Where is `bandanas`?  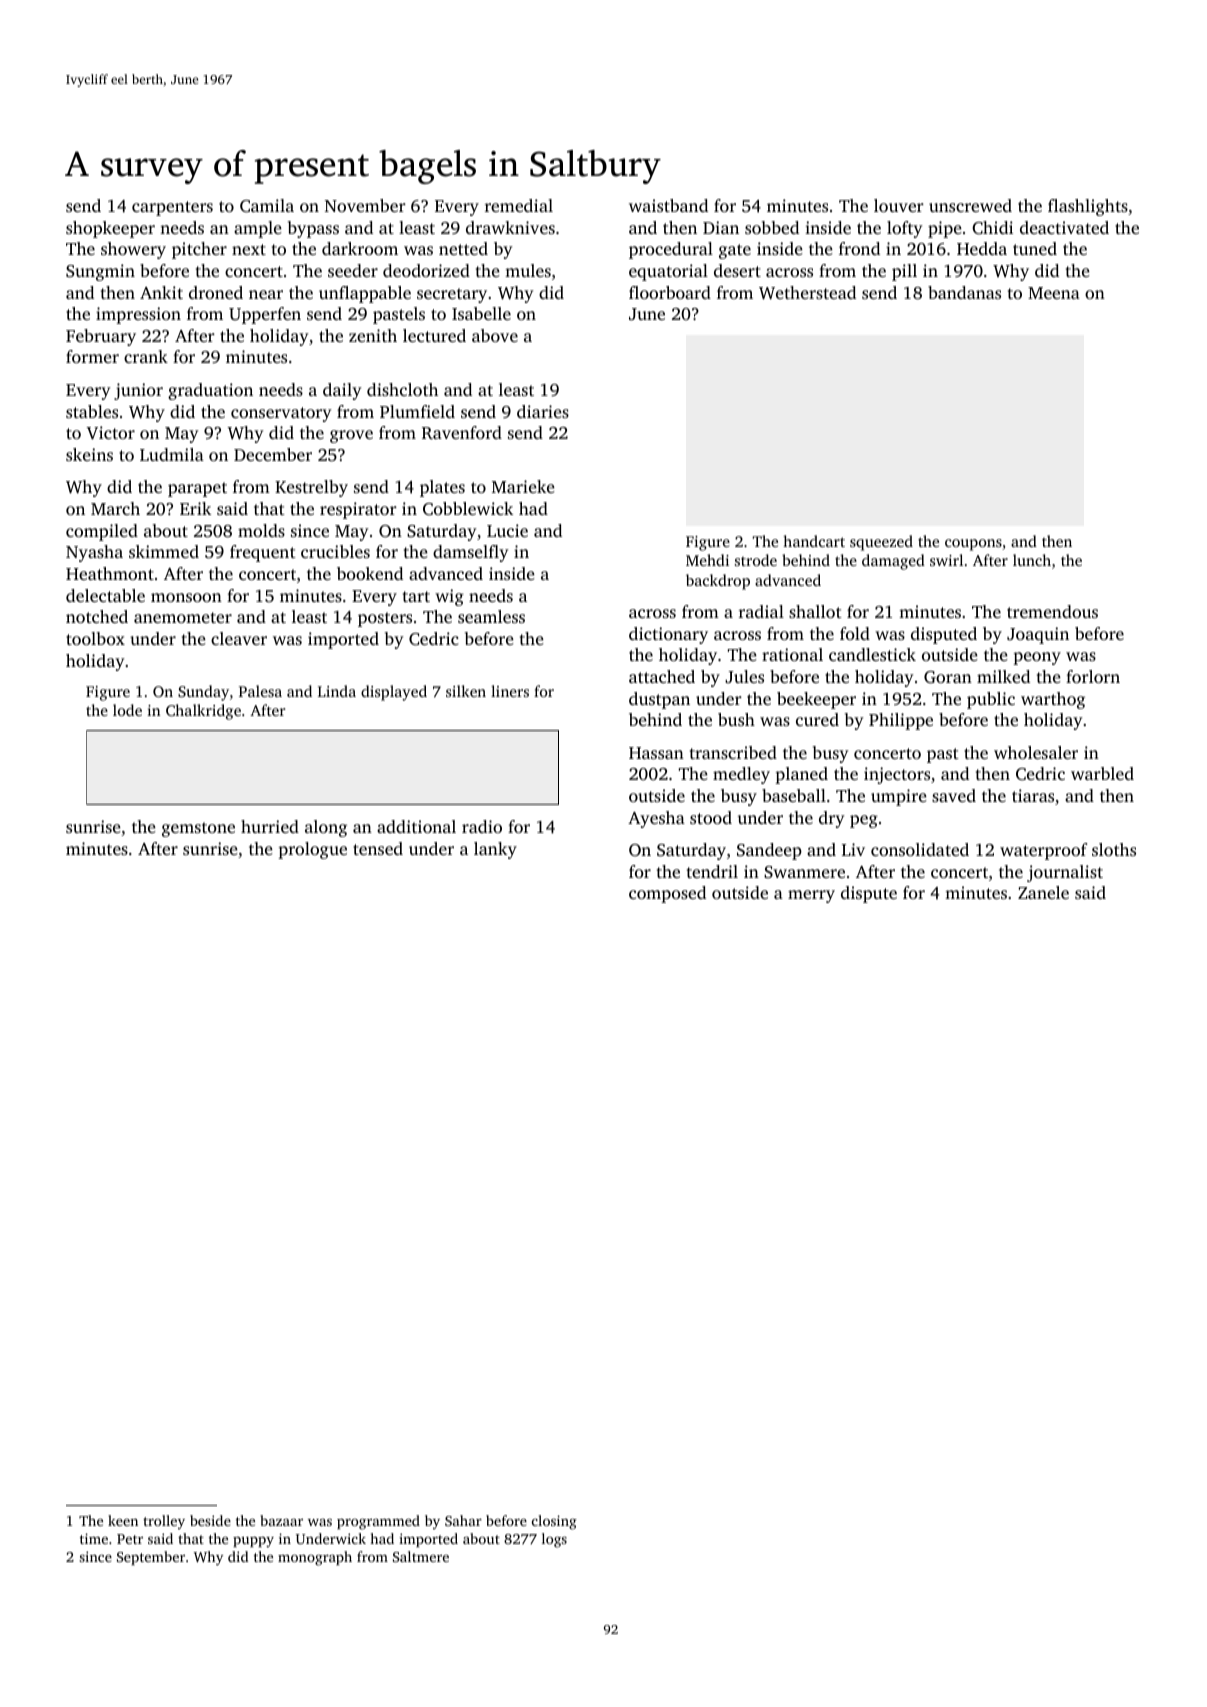
bandanas is located at coordinates (964, 292).
